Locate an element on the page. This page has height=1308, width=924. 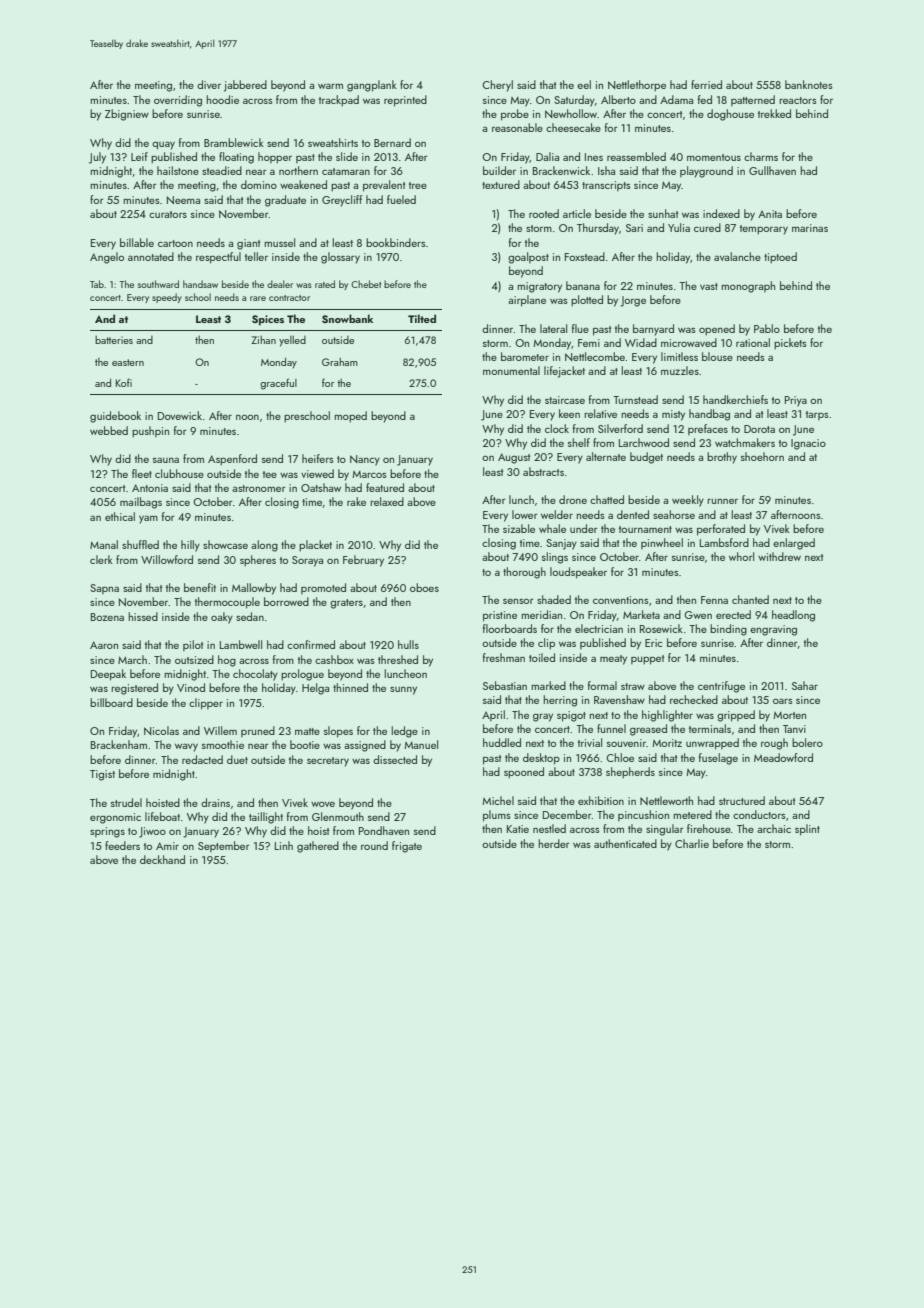
gangplank is located at coordinates (372, 86).
